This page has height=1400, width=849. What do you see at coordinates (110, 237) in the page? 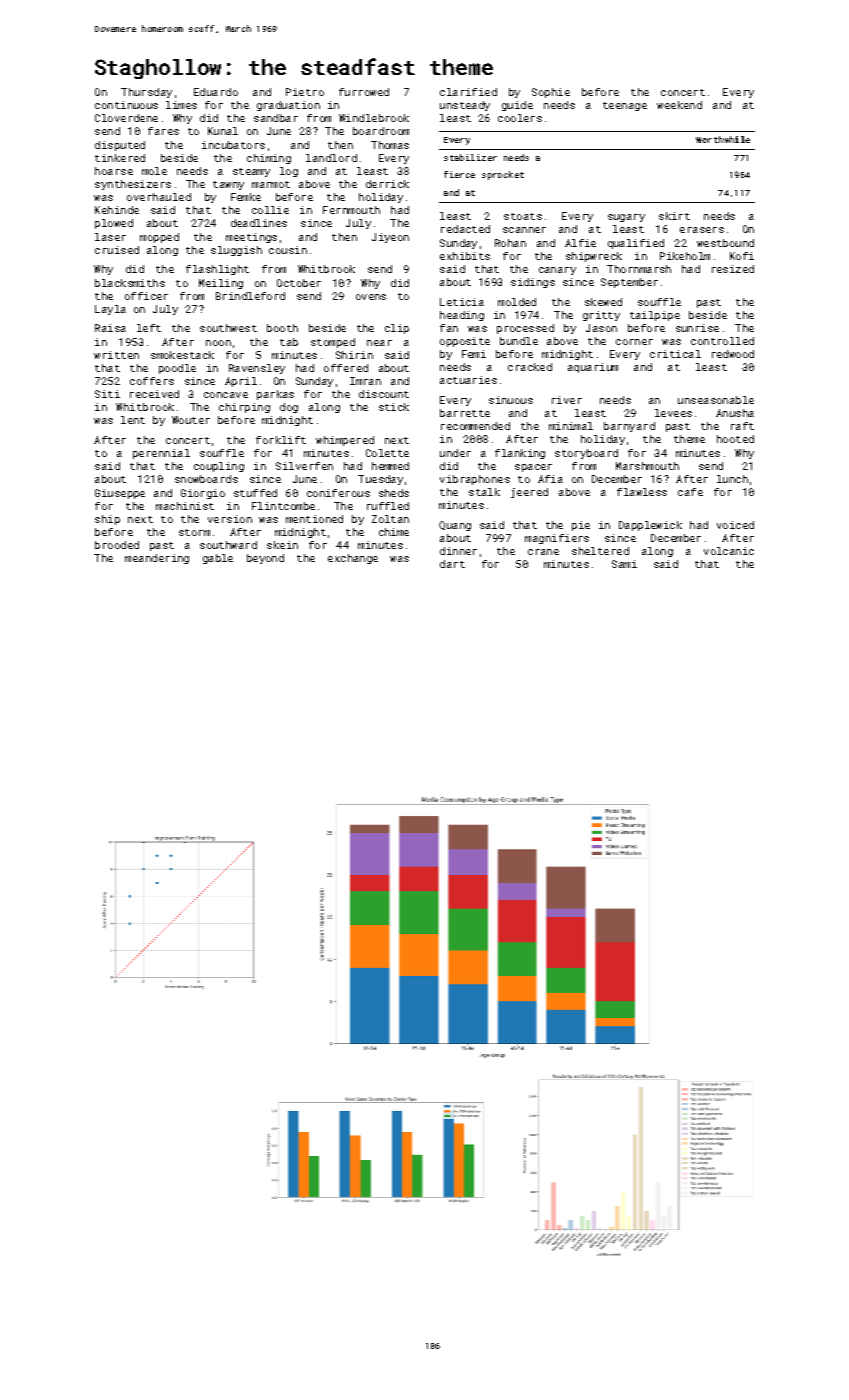
I see `laser` at bounding box center [110, 237].
